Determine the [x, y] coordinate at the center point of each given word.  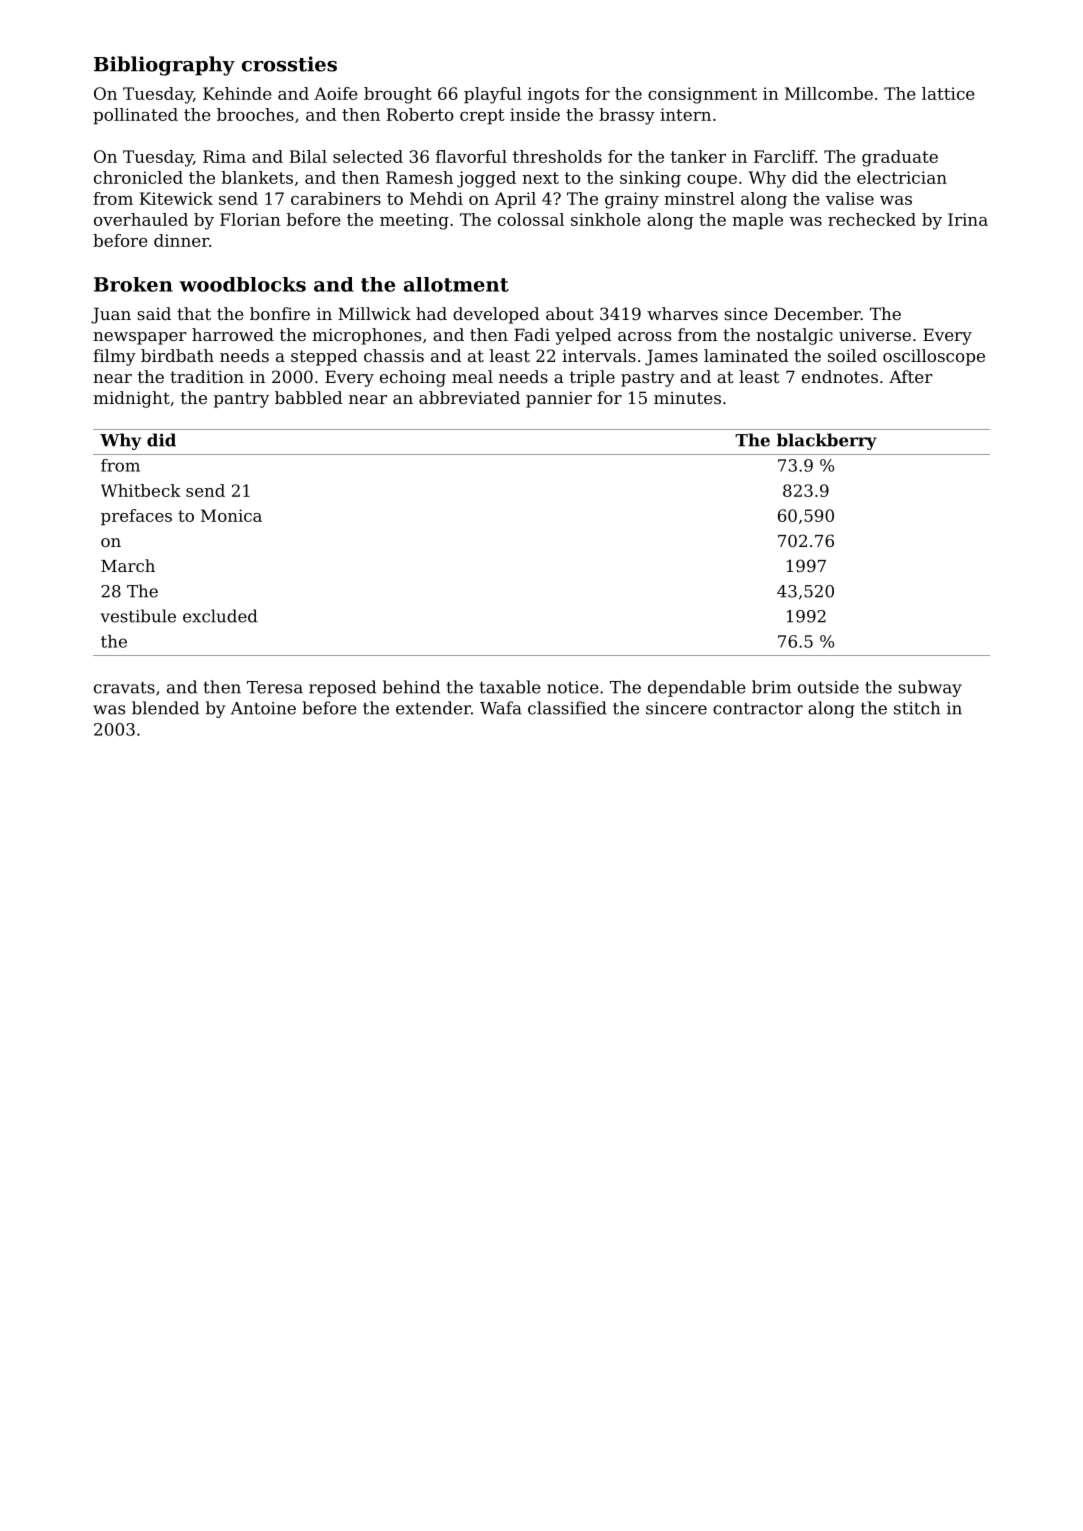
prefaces [136, 517]
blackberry [827, 441]
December [817, 313]
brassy [627, 116]
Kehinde [237, 93]
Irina [968, 219]
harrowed [233, 334]
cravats [124, 688]
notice [573, 687]
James [671, 357]
